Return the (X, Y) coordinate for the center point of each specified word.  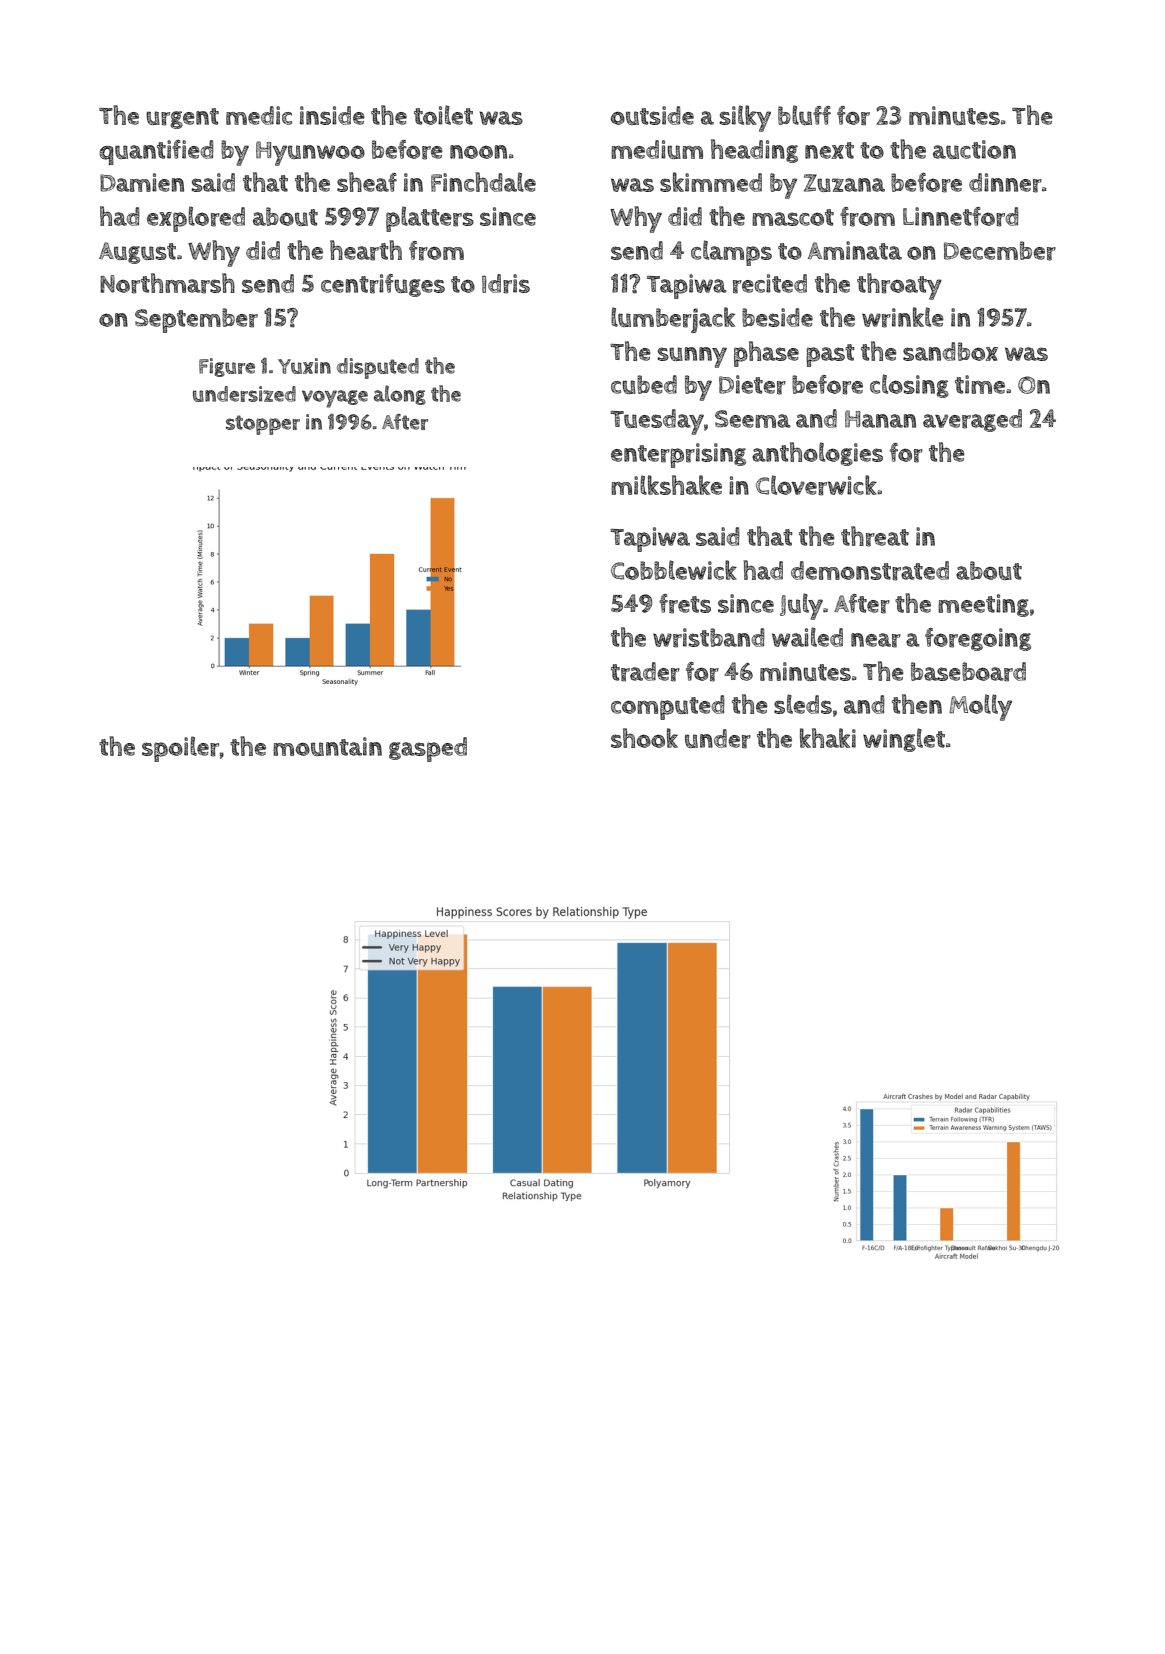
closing (909, 386)
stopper (263, 425)
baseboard (968, 672)
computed (668, 707)
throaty (899, 286)
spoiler (180, 749)
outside (652, 115)
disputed (378, 368)
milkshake (666, 485)
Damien (142, 182)
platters (430, 219)
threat (875, 536)
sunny (692, 357)
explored (196, 219)
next (829, 150)
